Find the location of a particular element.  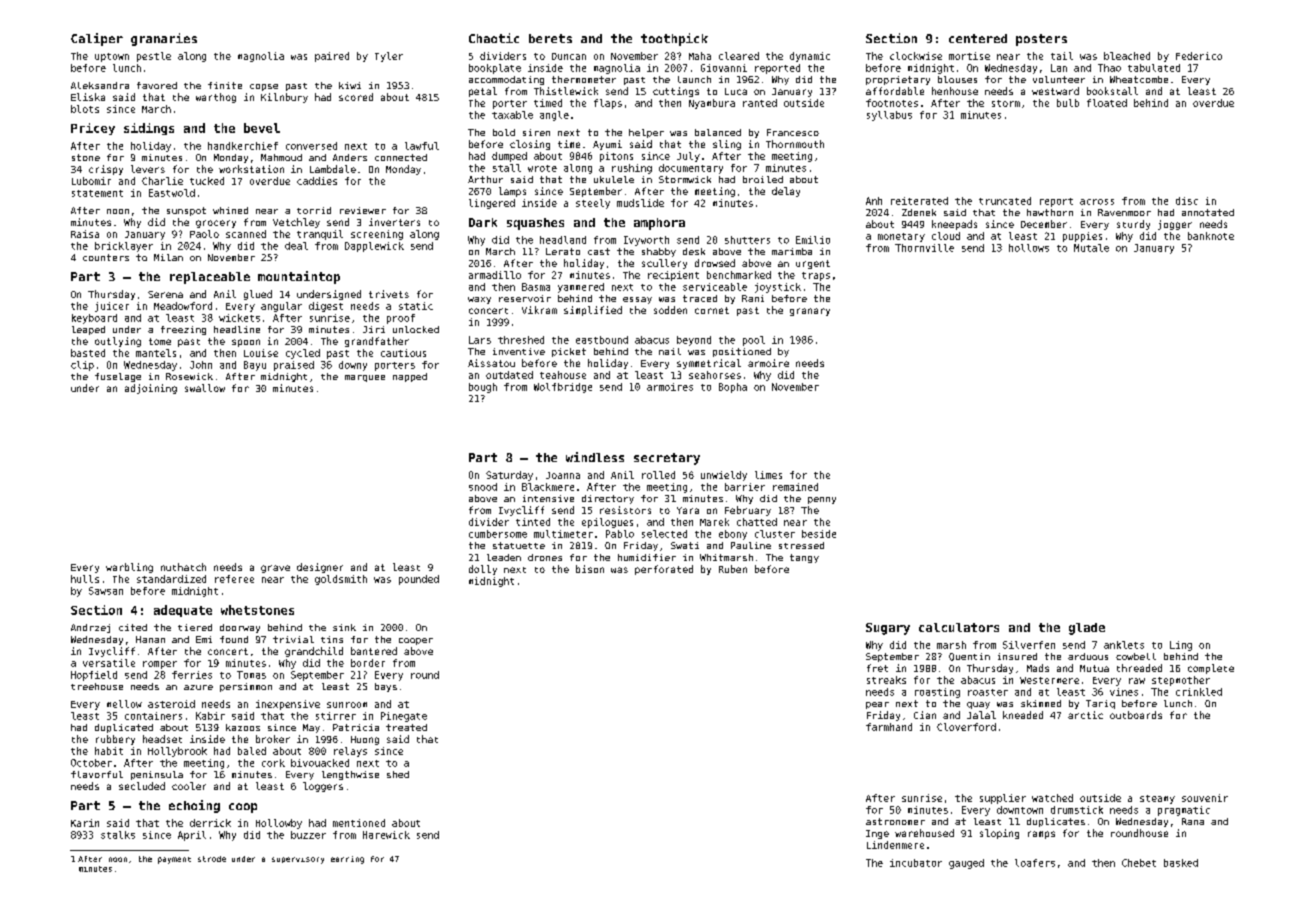

insured is located at coordinates (1017, 656).
